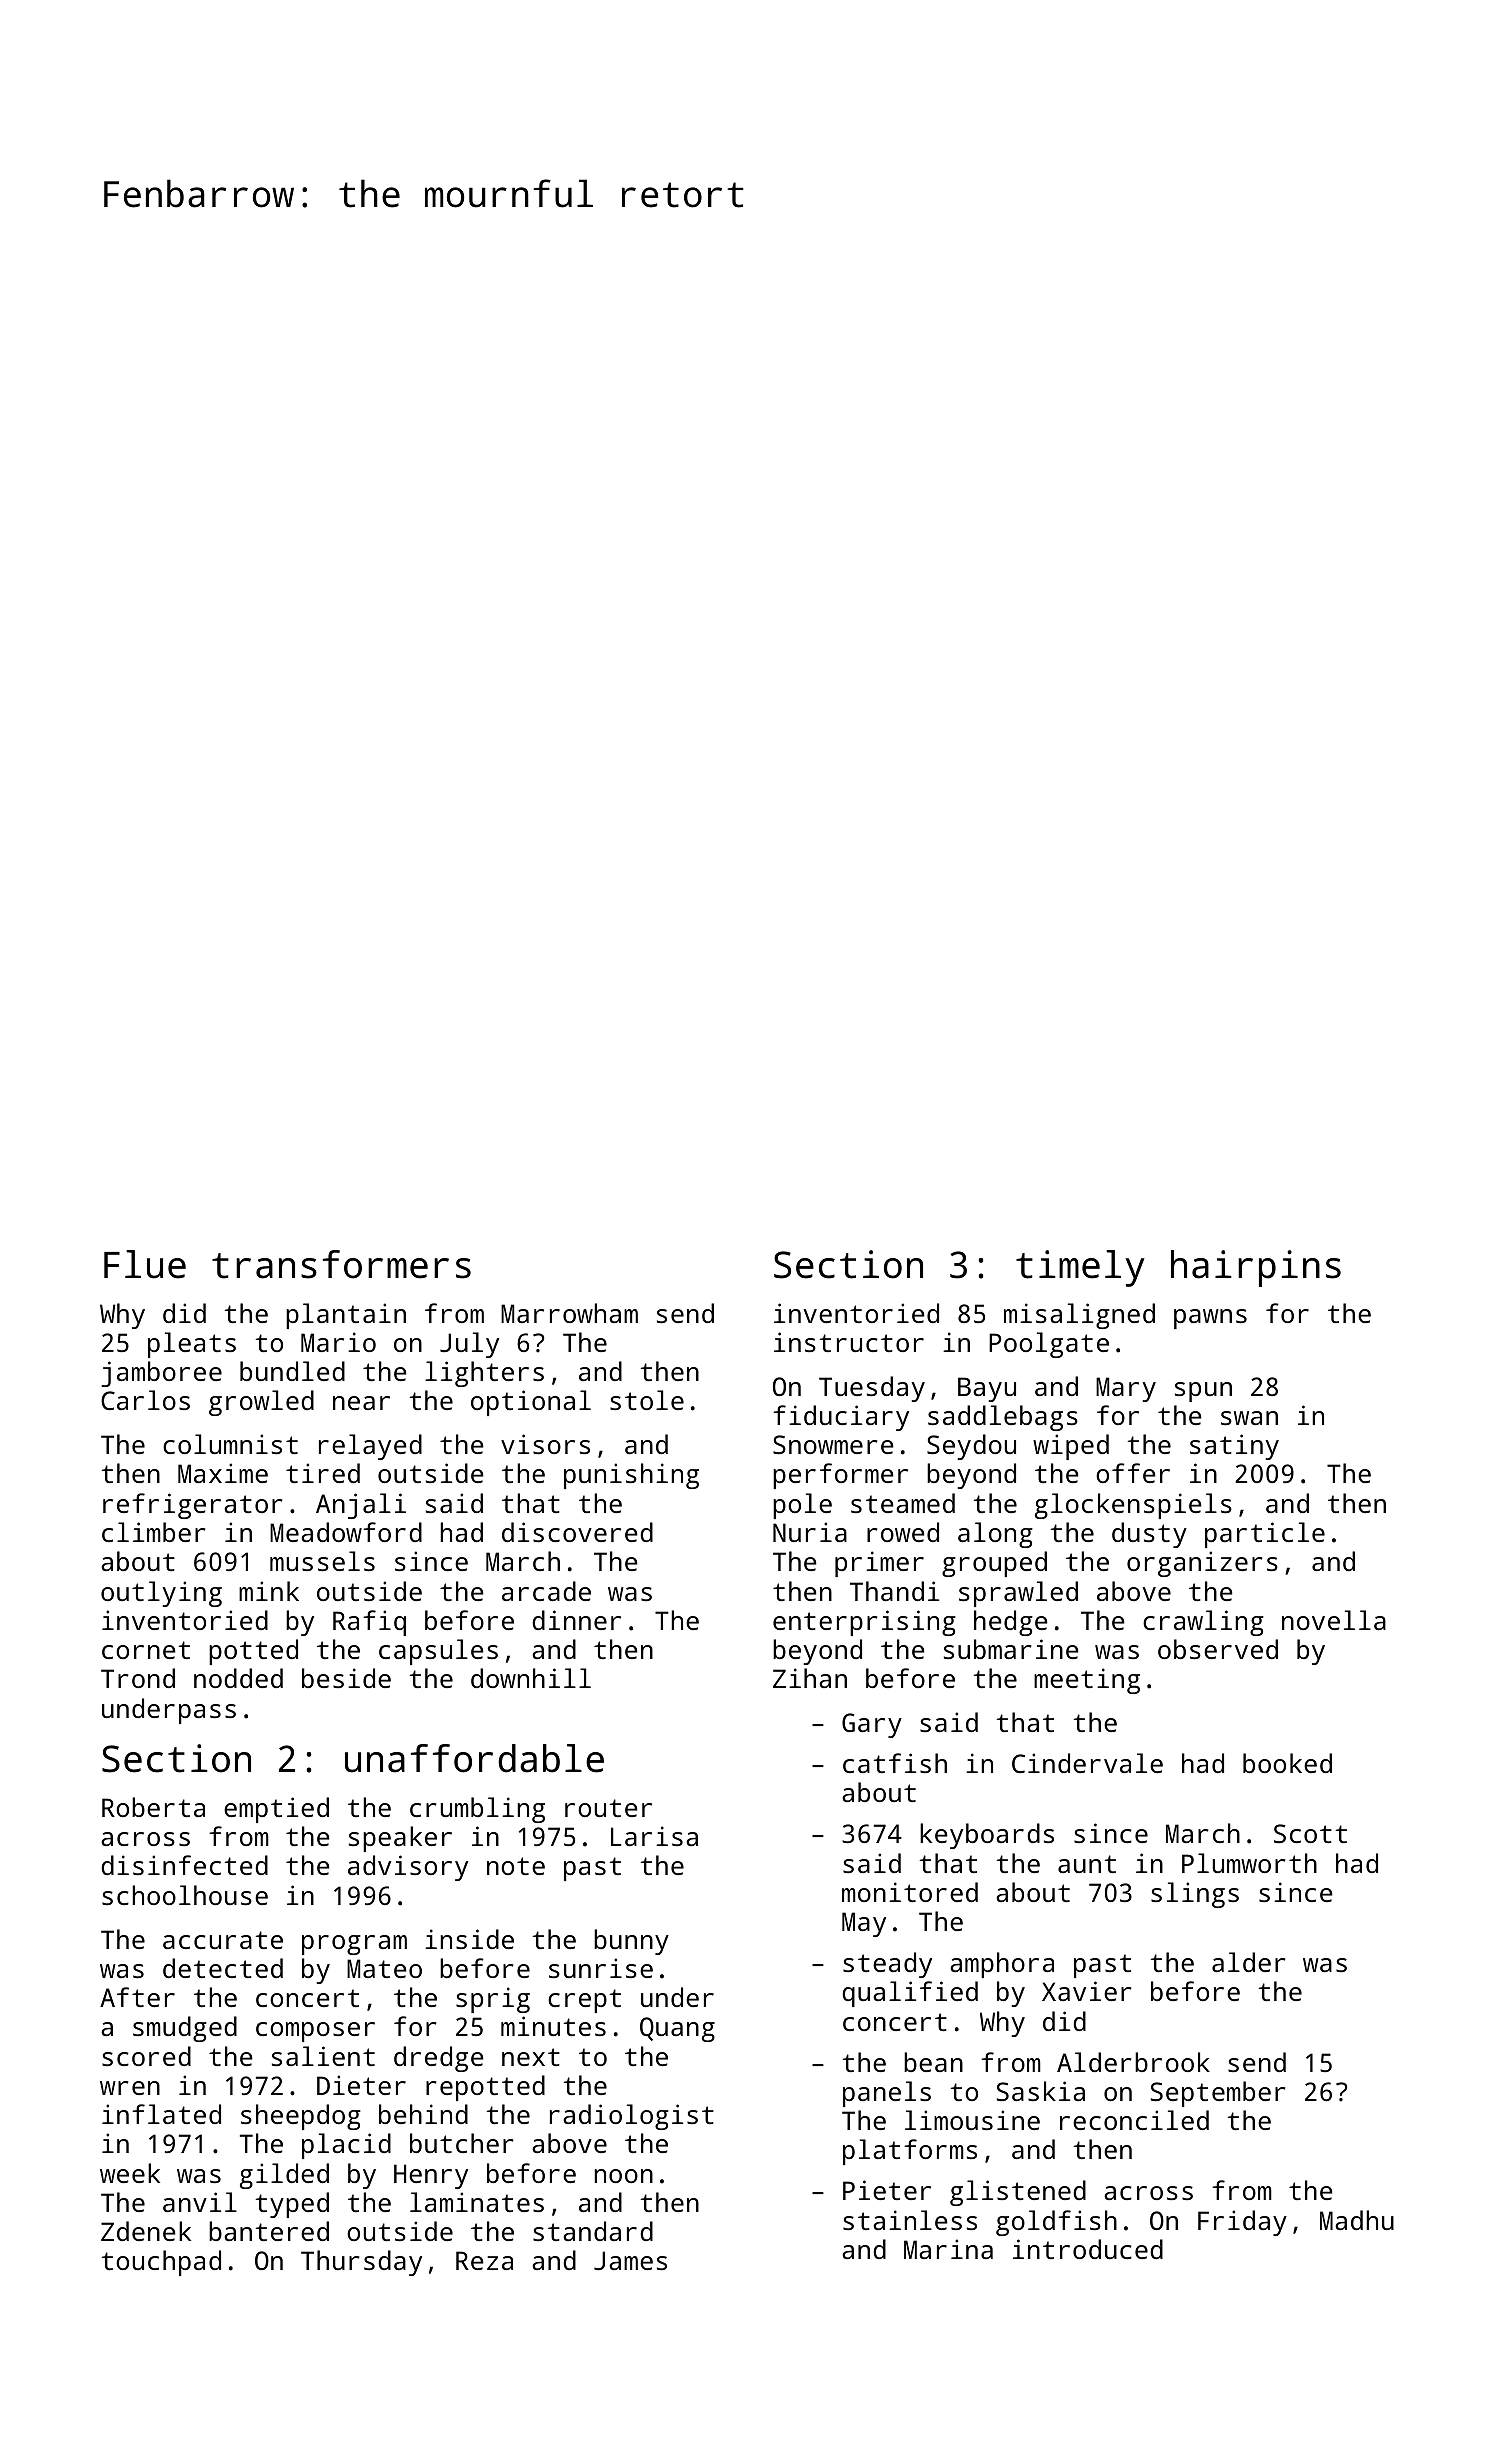 The image size is (1496, 2464). What do you see at coordinates (1218, 2094) in the document?
I see `September` at bounding box center [1218, 2094].
